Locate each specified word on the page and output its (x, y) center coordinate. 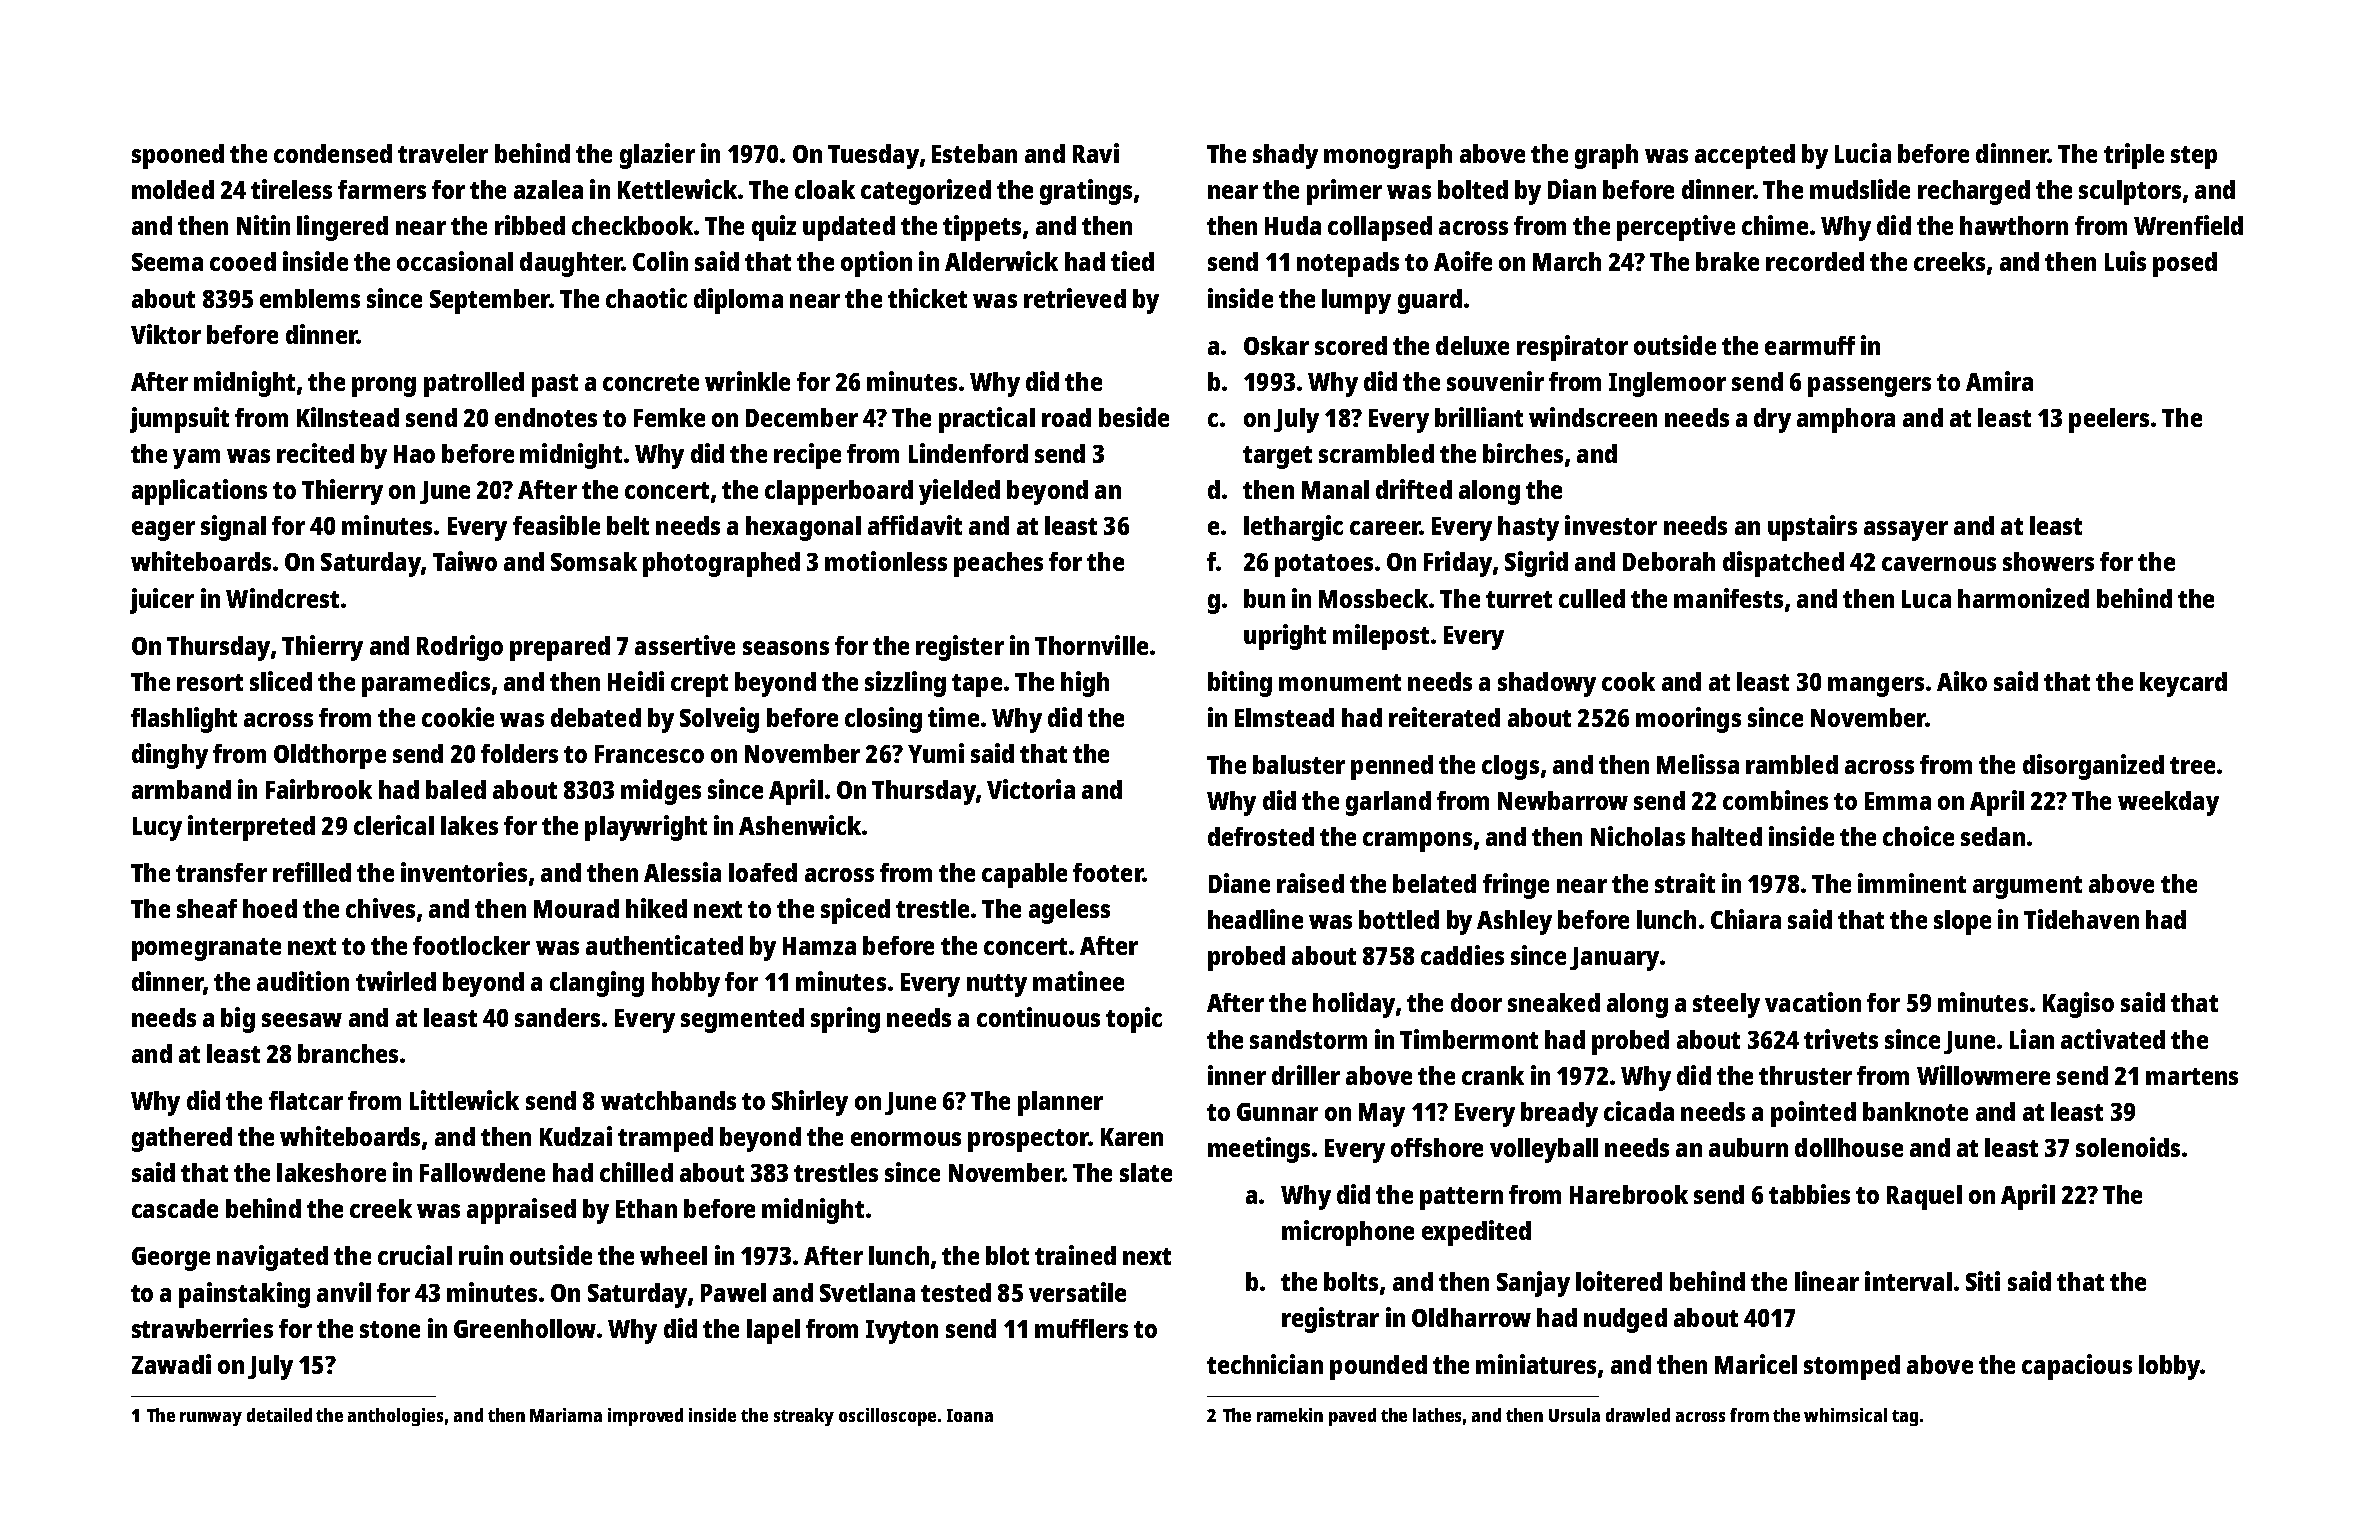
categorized (926, 192)
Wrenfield (2188, 225)
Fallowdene (482, 1172)
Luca (1926, 599)
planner (1060, 1103)
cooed (243, 261)
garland (1388, 803)
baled (456, 789)
